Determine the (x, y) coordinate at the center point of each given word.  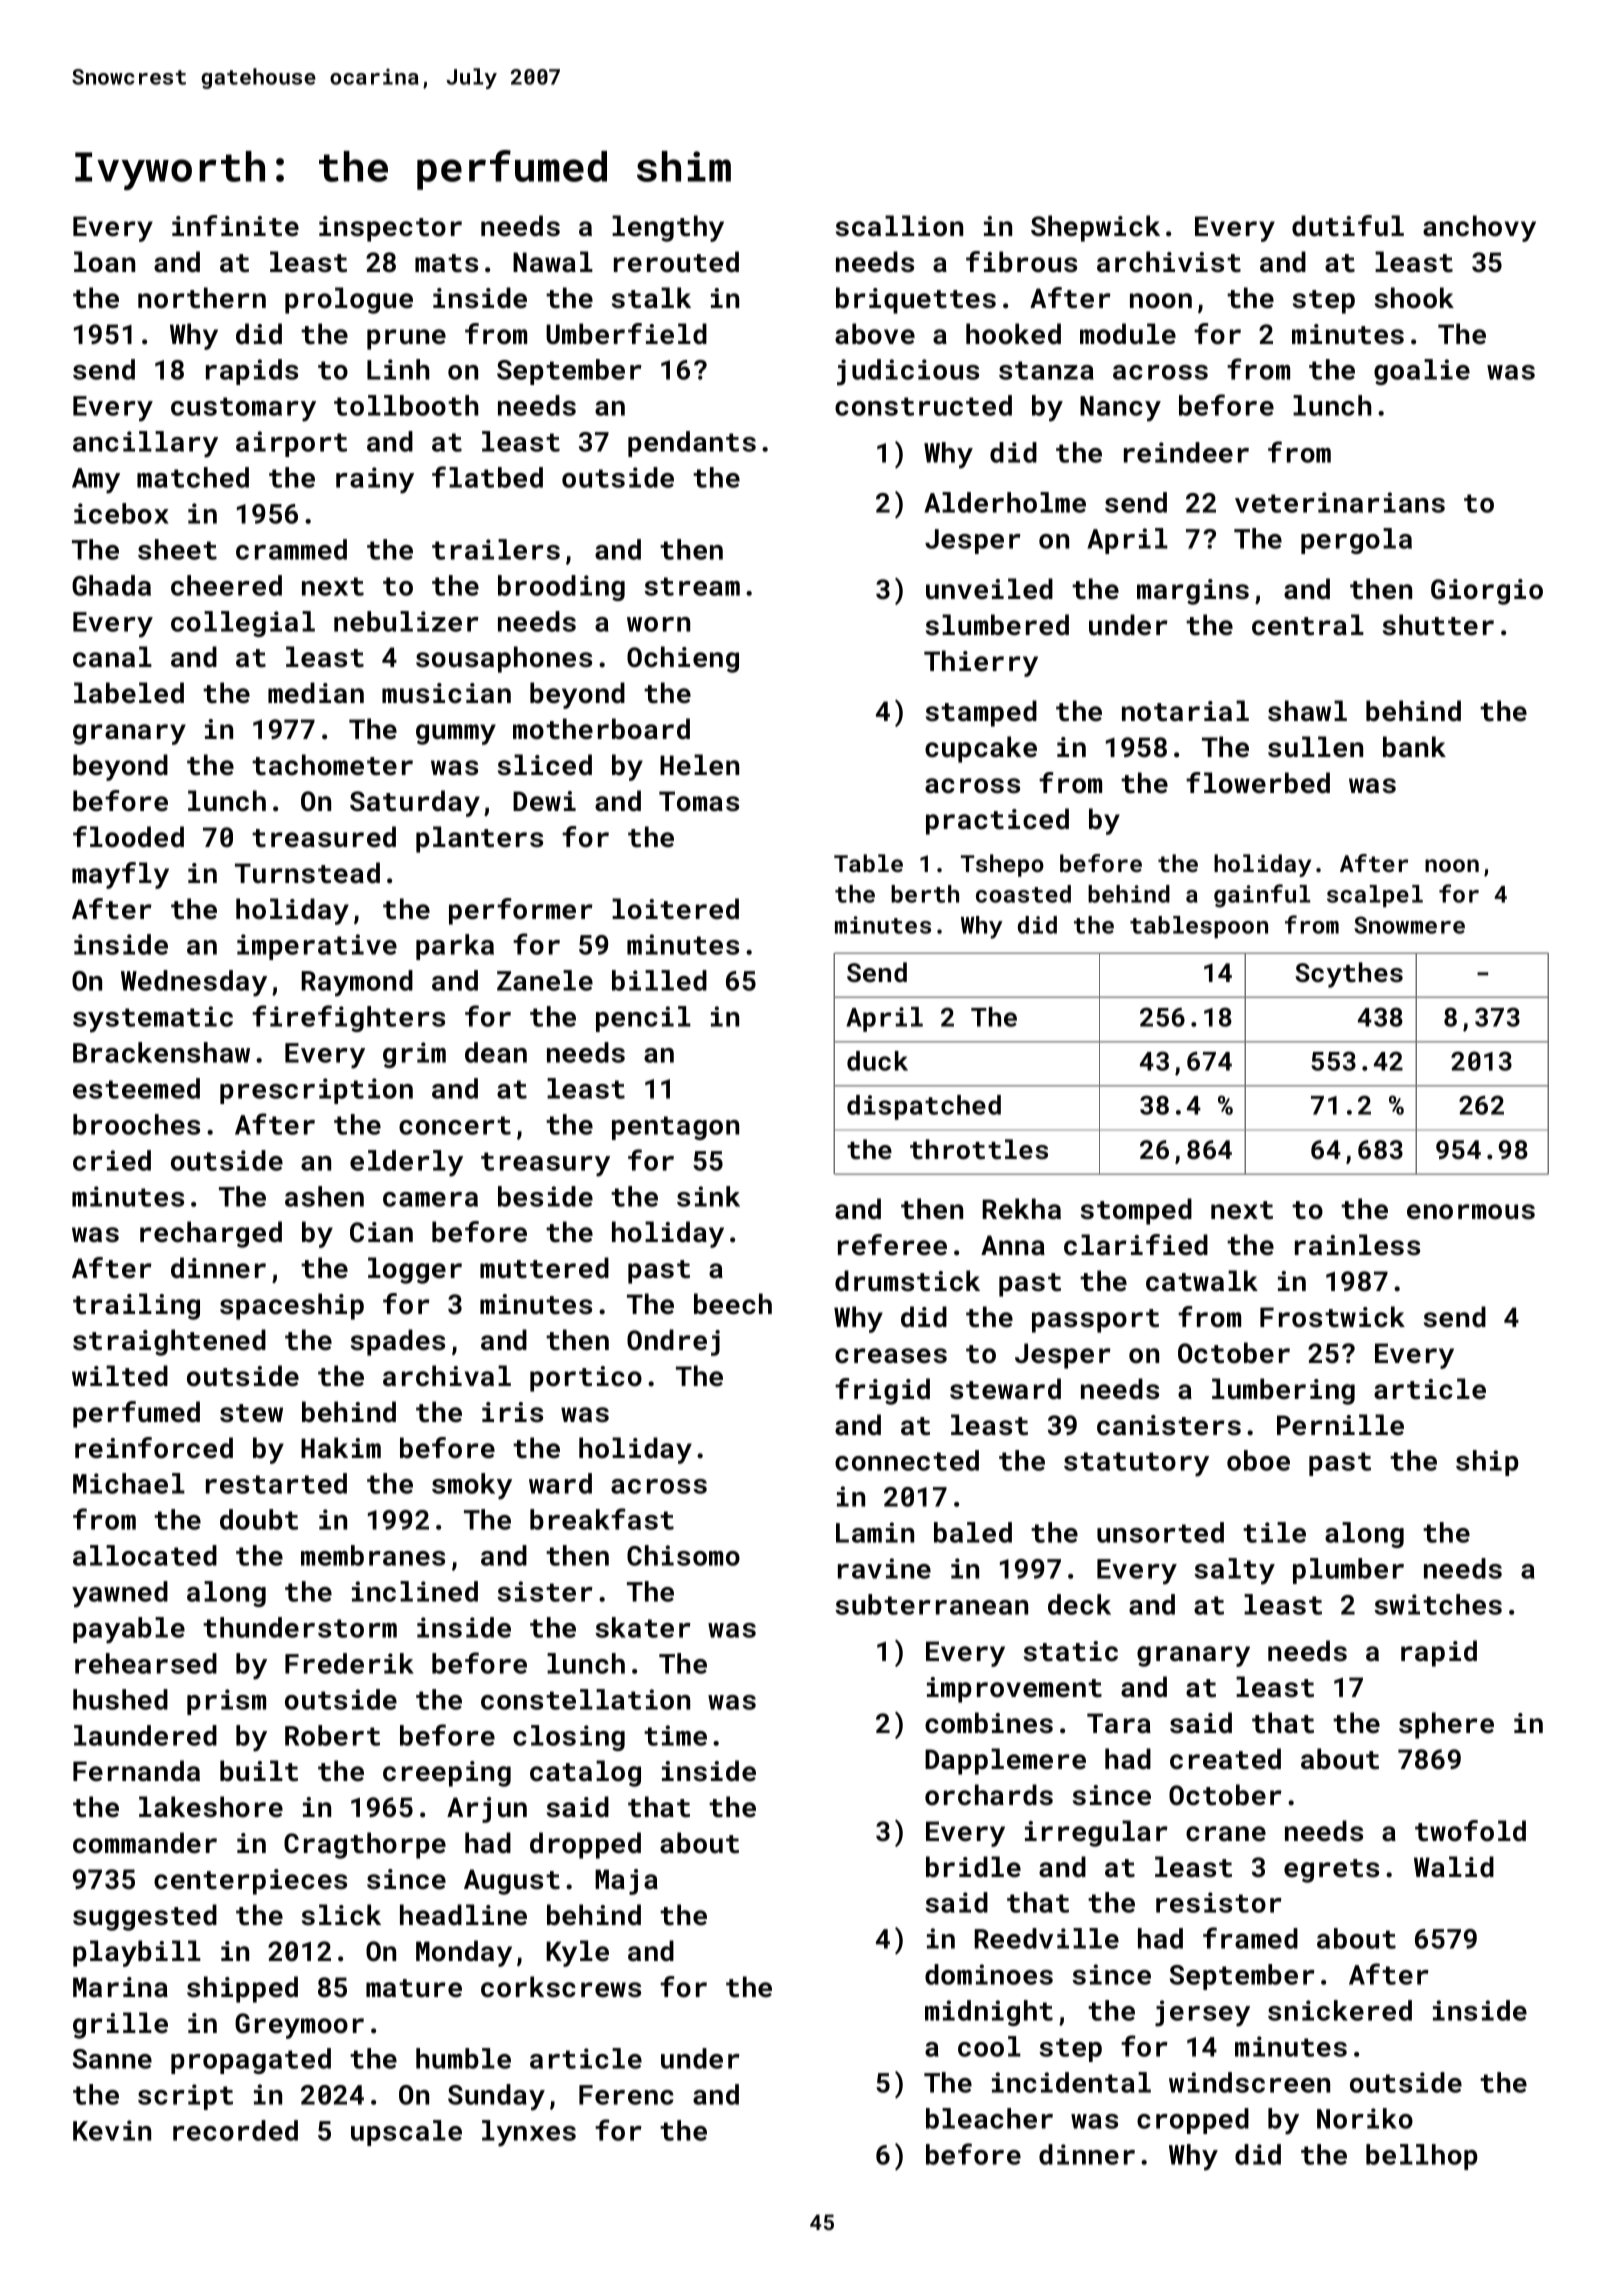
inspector (390, 229)
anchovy (1479, 228)
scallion (899, 226)
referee (892, 1245)
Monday (464, 1953)
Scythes (1349, 975)
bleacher (989, 2118)
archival (447, 1376)
